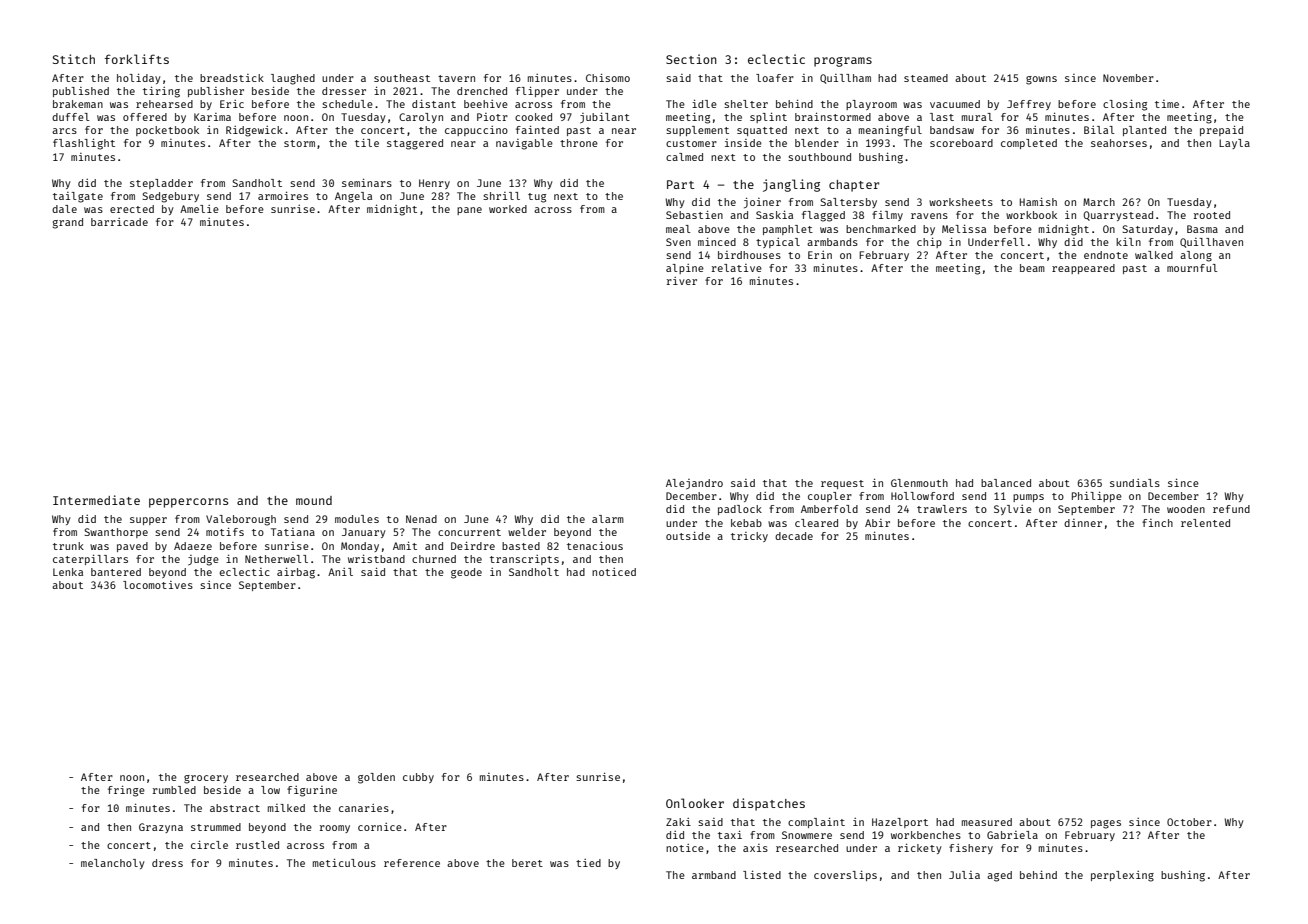  I want to click on dale, so click(64, 209).
